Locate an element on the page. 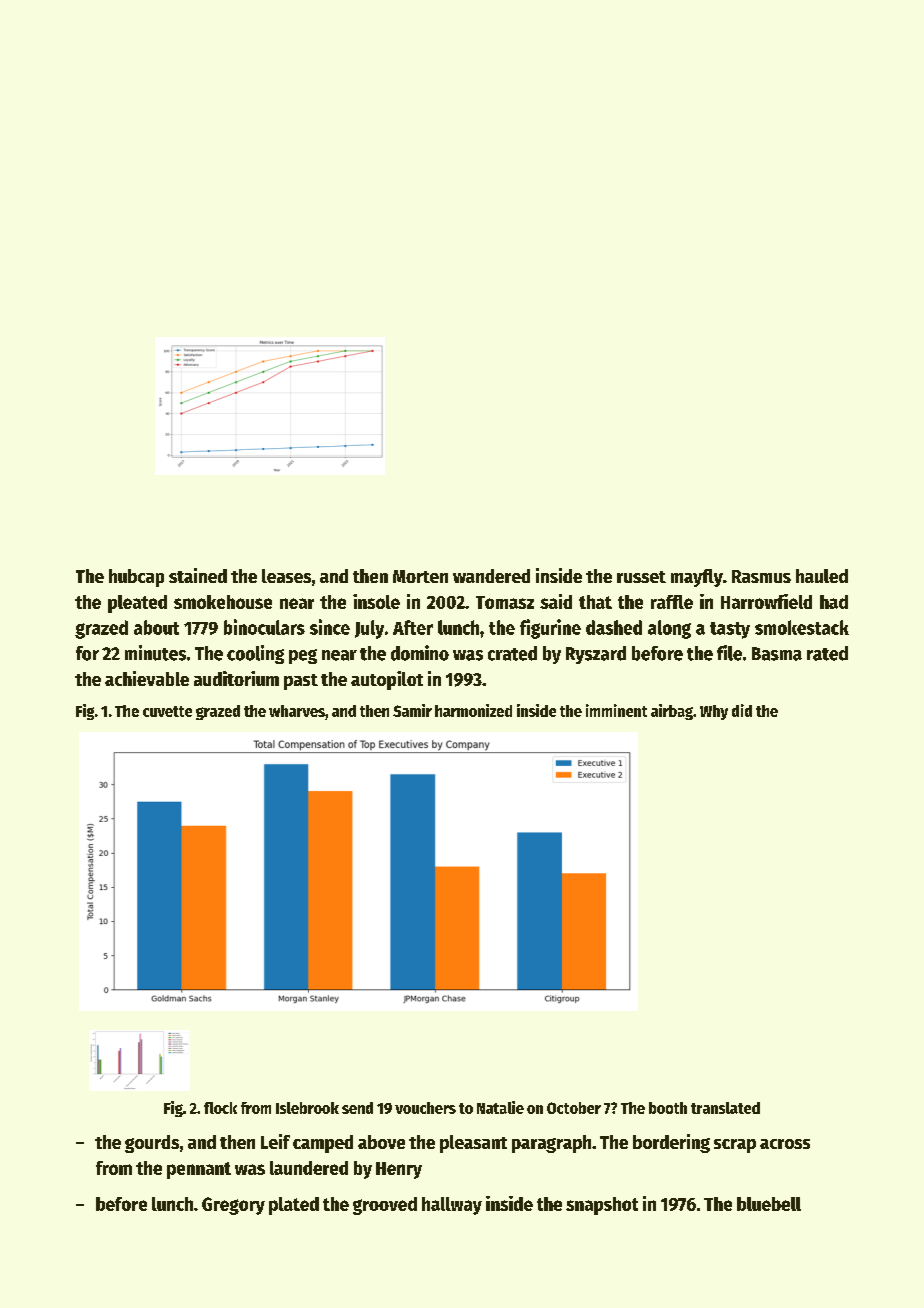 This document has height=1308, width=924. airbag is located at coordinates (672, 712).
